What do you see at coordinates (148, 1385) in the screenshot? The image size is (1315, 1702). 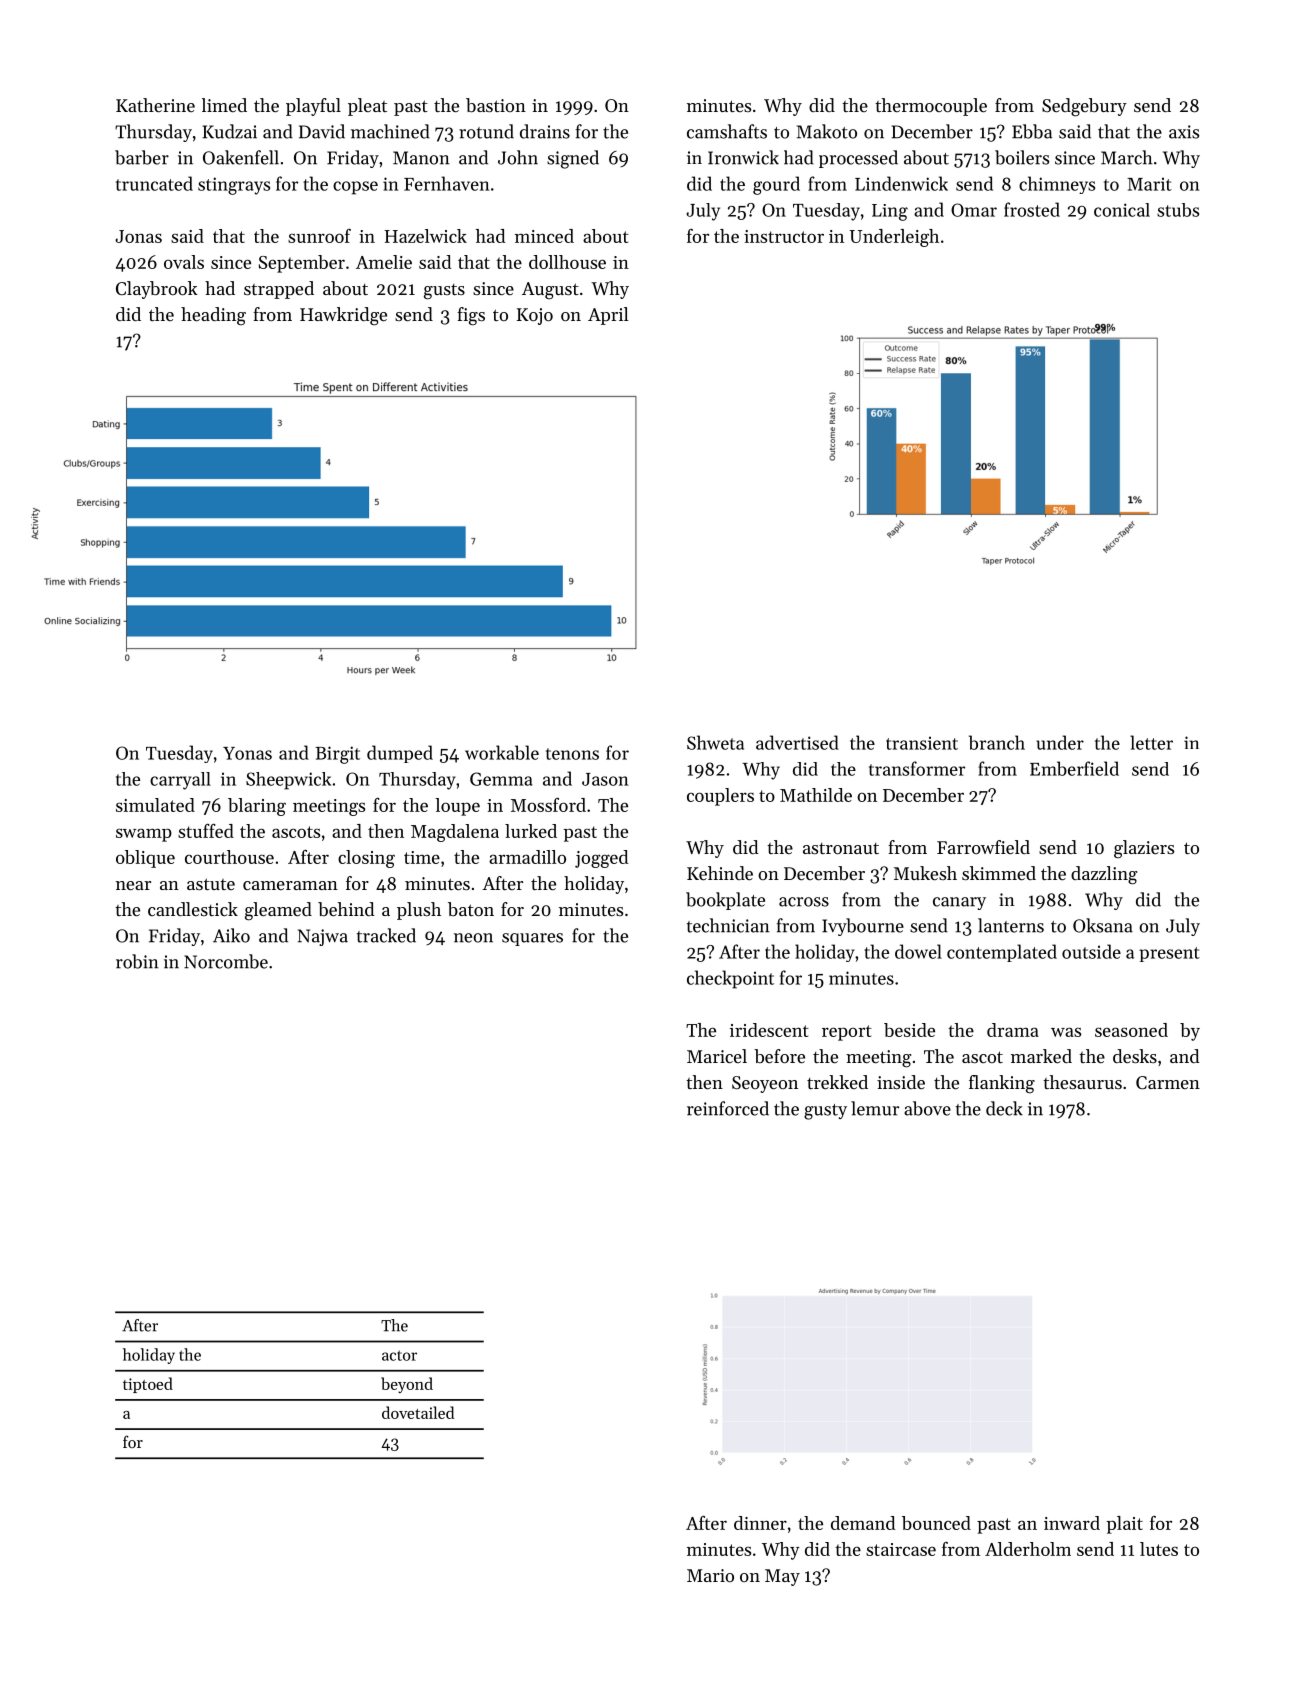 I see `tiptoed` at bounding box center [148, 1385].
